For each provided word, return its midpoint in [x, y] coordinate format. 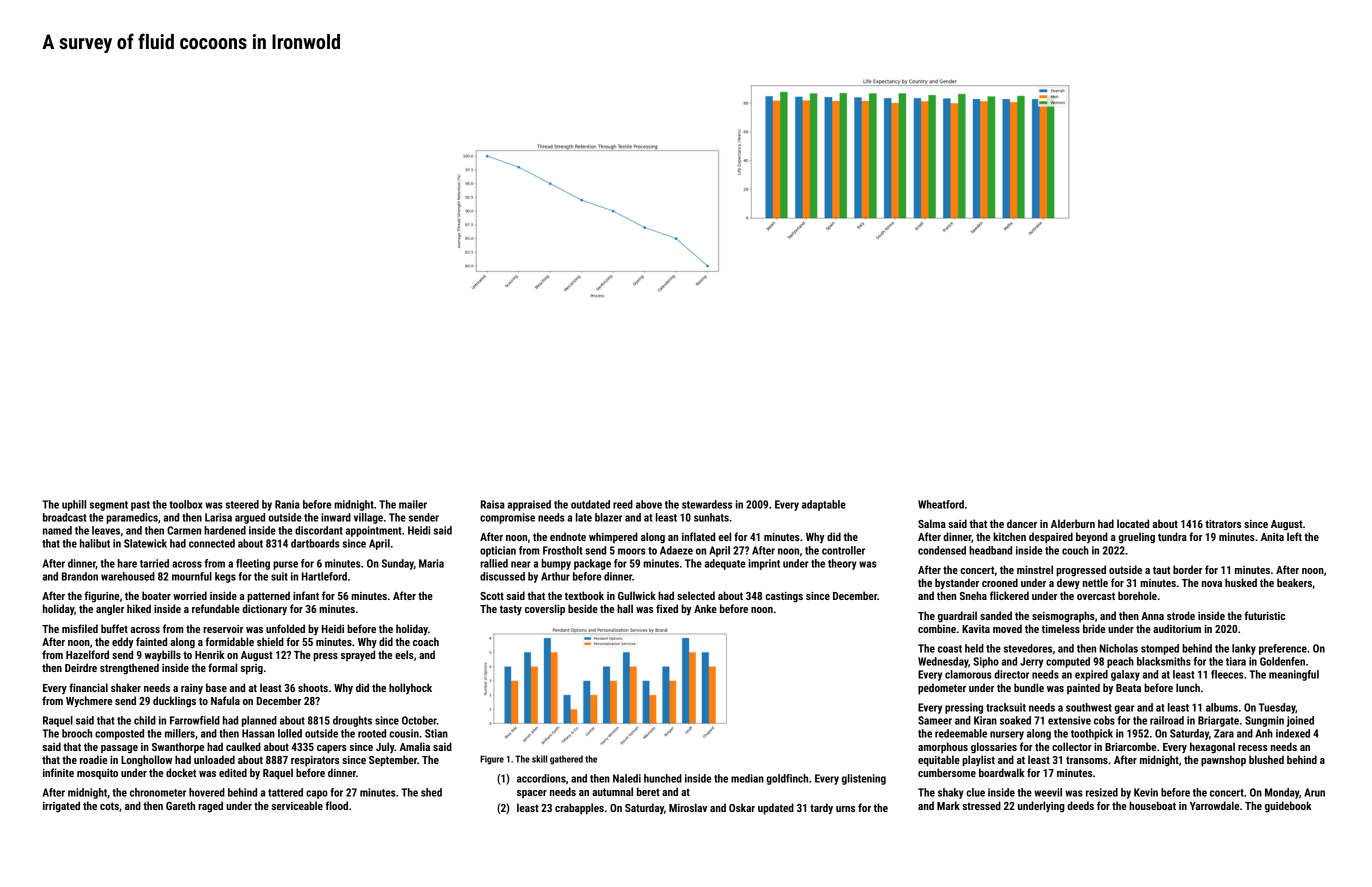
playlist [978, 761]
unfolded [285, 628]
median [747, 778]
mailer [413, 504]
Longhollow [146, 760]
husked [1241, 582]
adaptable [824, 505]
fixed [667, 608]
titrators [1223, 524]
